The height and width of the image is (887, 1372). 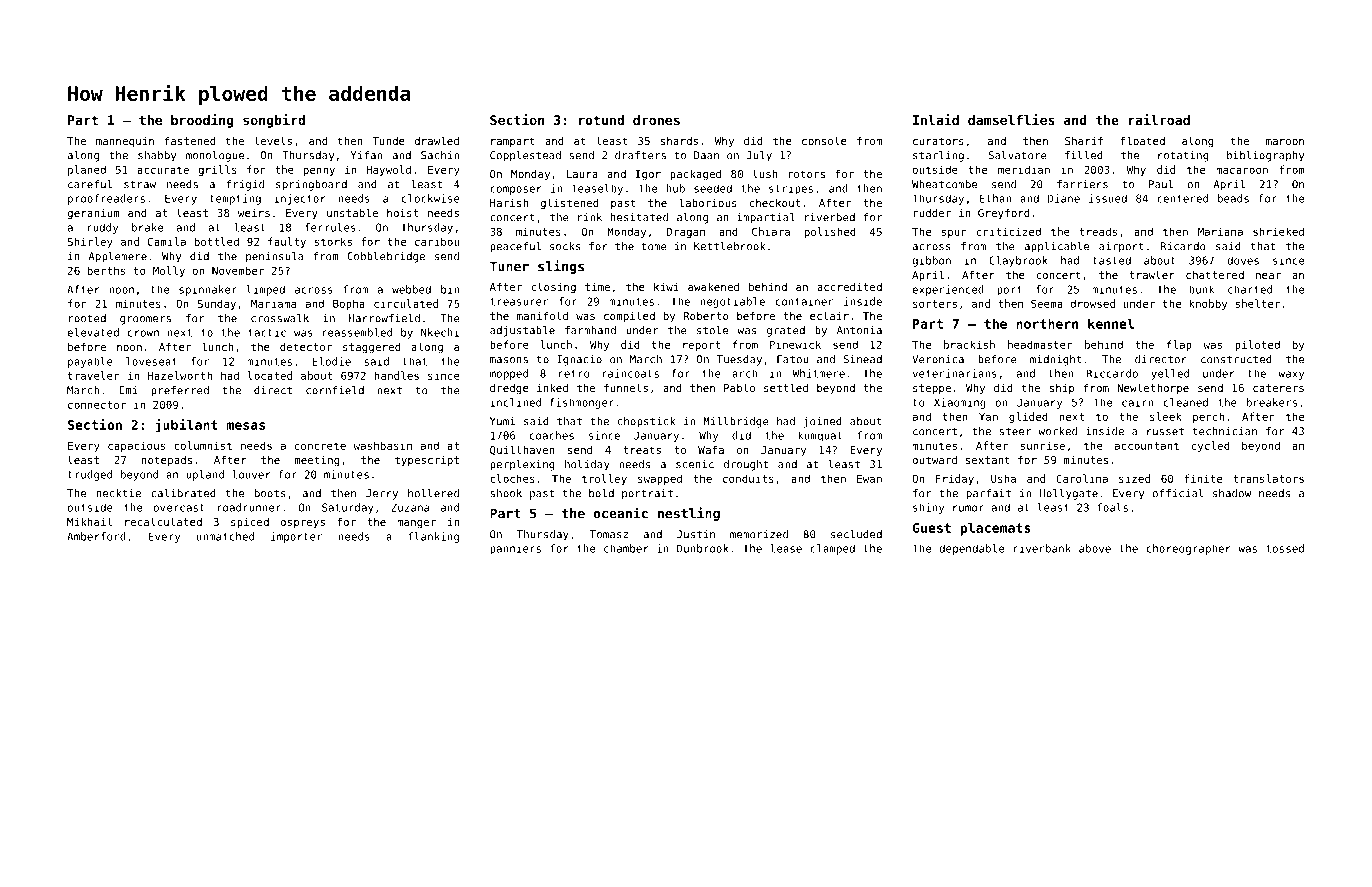 I want to click on choreographer, so click(x=1189, y=549).
